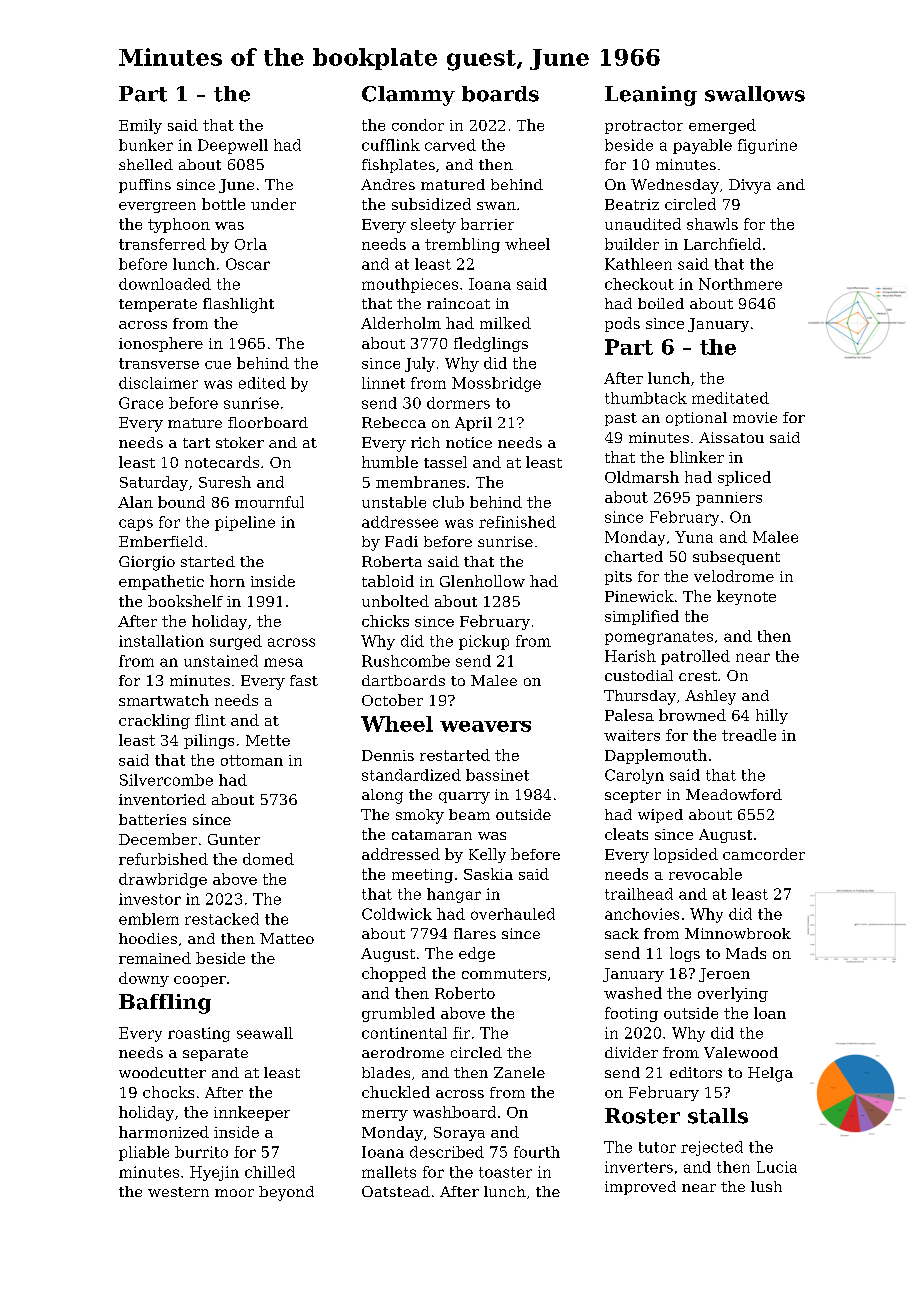 The width and height of the document is (924, 1308). Describe the element at coordinates (164, 700) in the document. I see `smartwatch` at that location.
